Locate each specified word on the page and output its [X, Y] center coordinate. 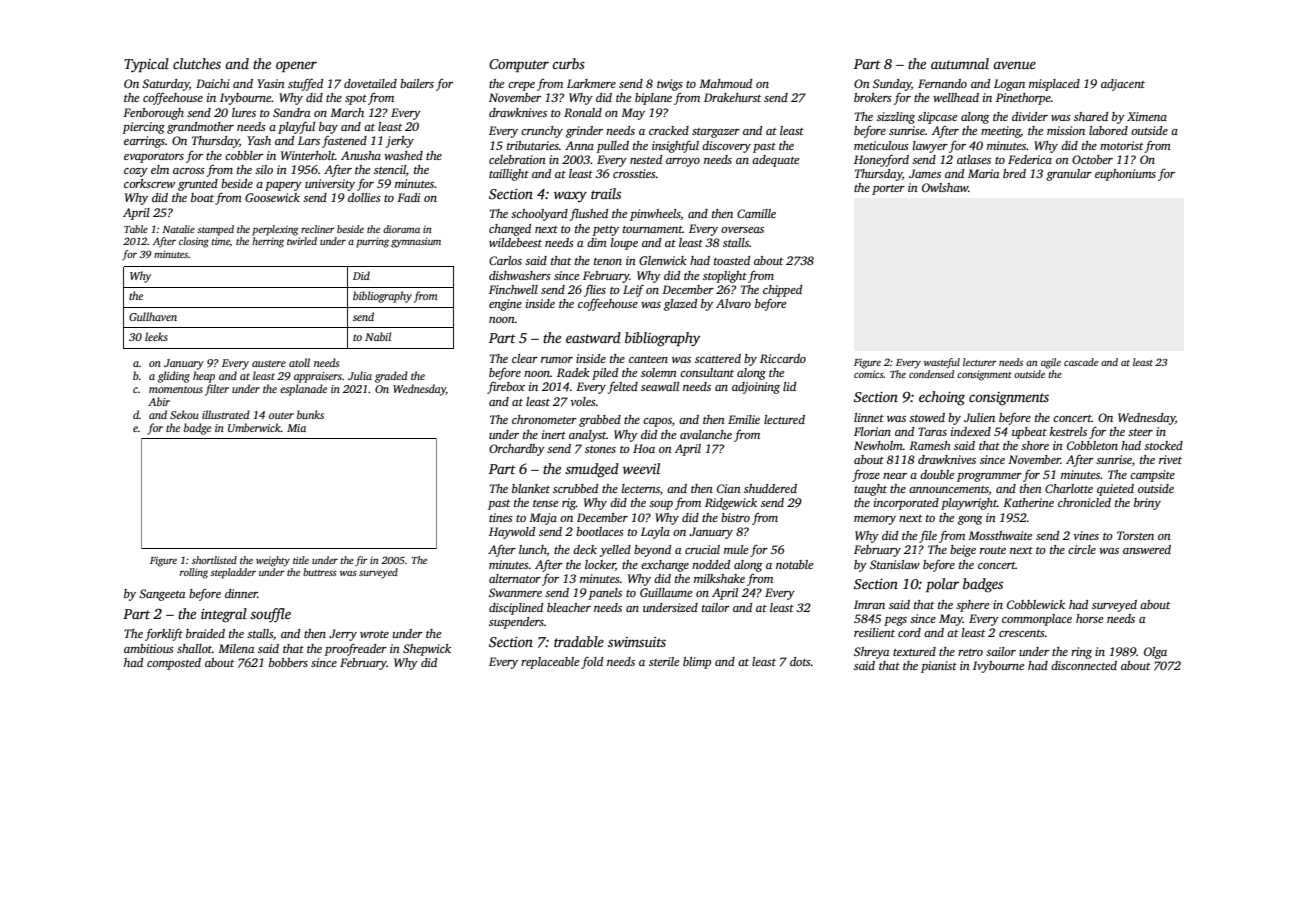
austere [269, 363]
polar [942, 585]
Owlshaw [945, 187]
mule [736, 549]
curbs [568, 63]
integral [224, 615]
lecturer [980, 362]
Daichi [213, 83]
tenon [608, 261]
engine [505, 305]
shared [1091, 116]
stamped [215, 230]
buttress [320, 572]
